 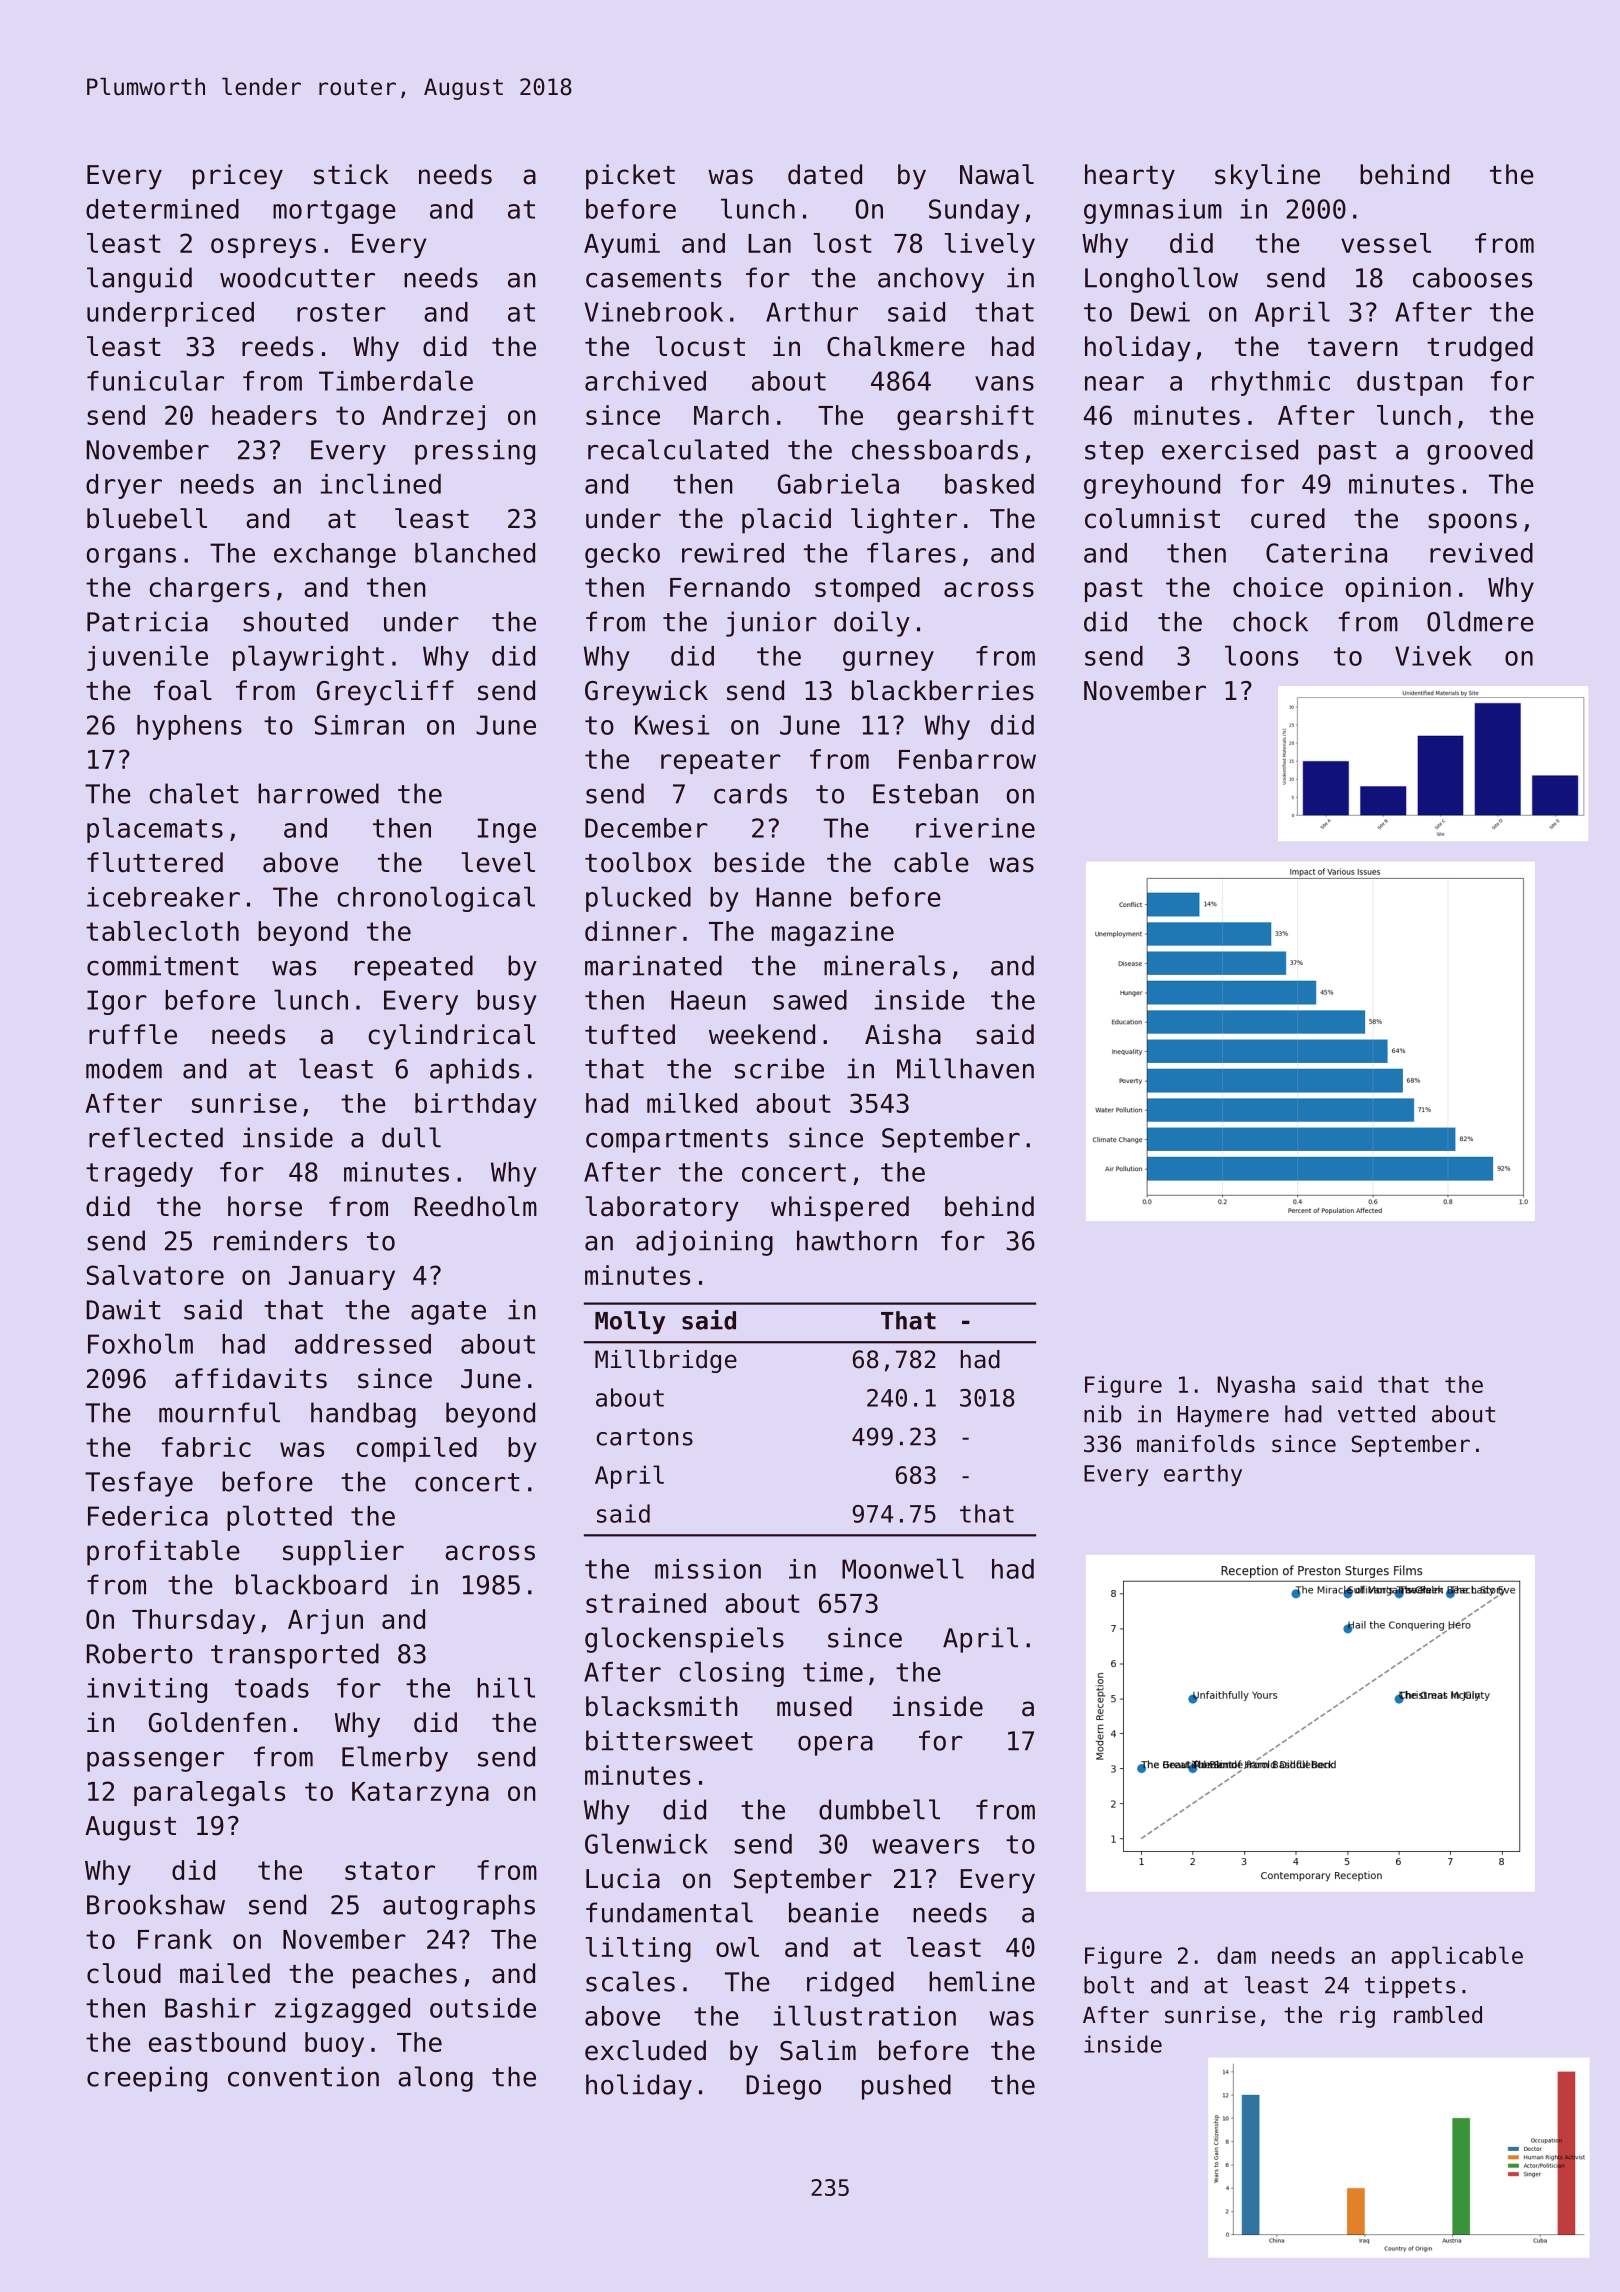 What do you see at coordinates (162, 931) in the image?
I see `tablecloth` at bounding box center [162, 931].
